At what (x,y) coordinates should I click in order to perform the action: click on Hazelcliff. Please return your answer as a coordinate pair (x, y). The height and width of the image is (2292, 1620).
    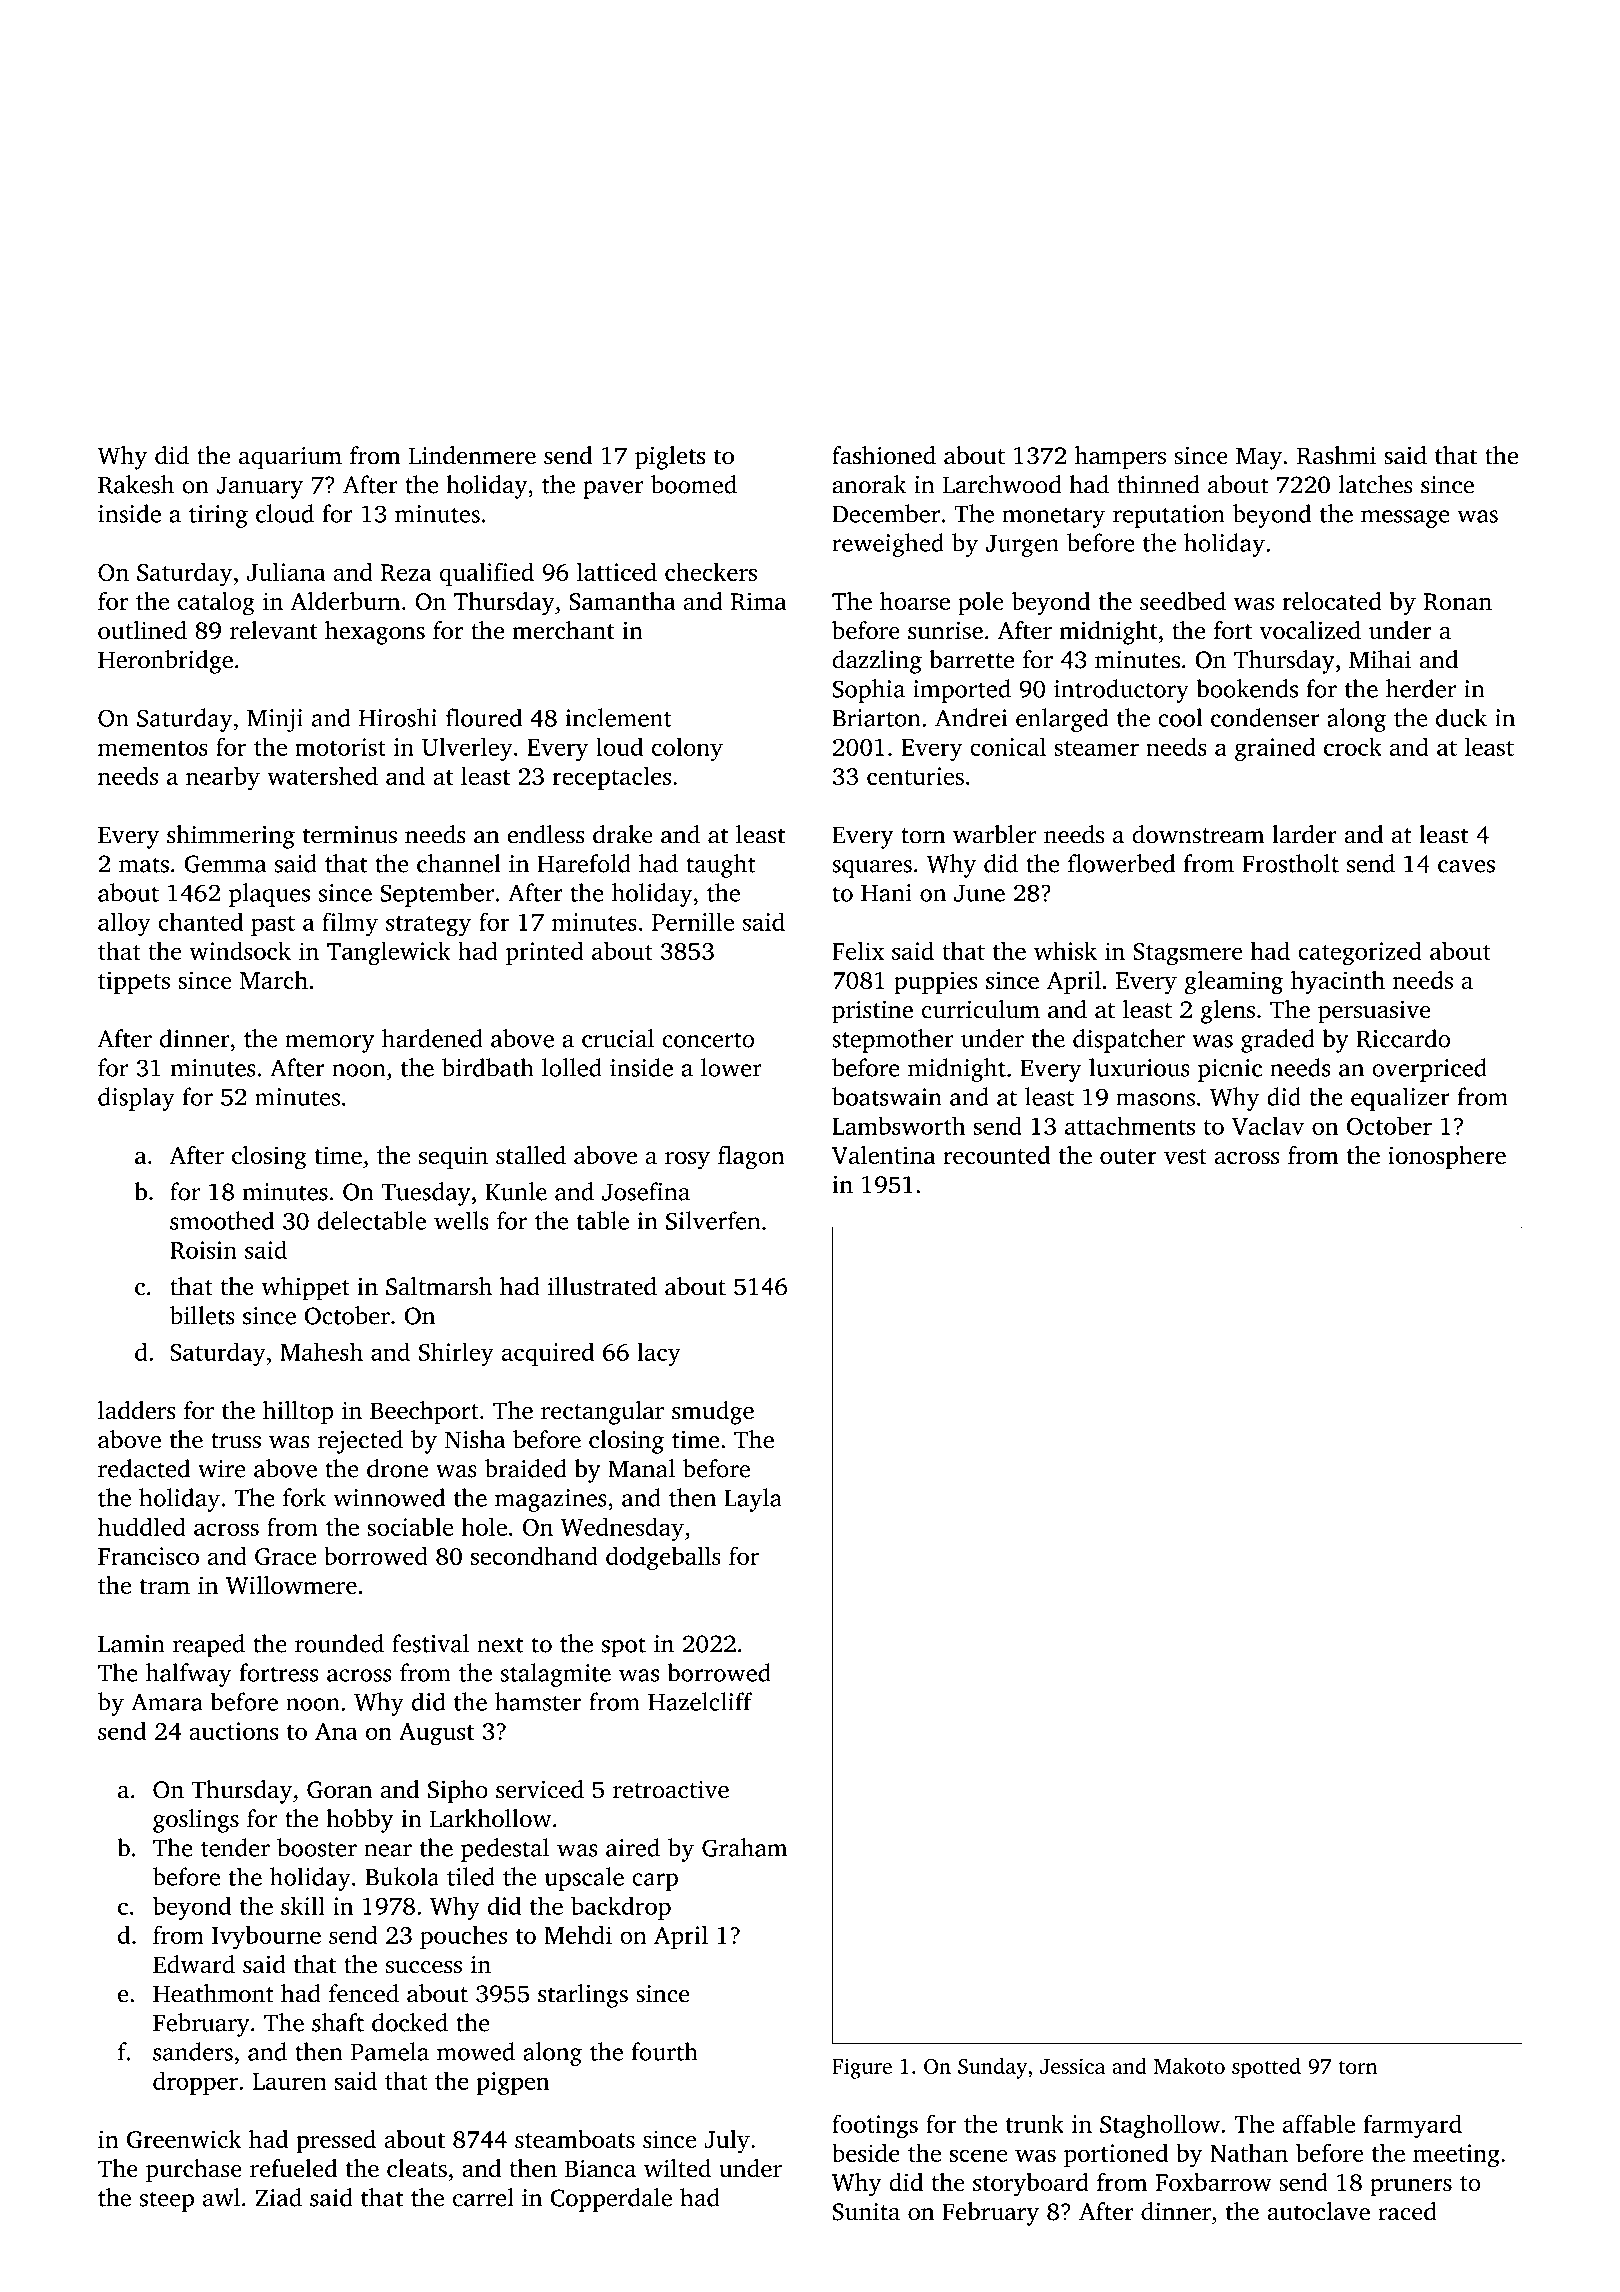
    Looking at the image, I should click on (700, 1701).
